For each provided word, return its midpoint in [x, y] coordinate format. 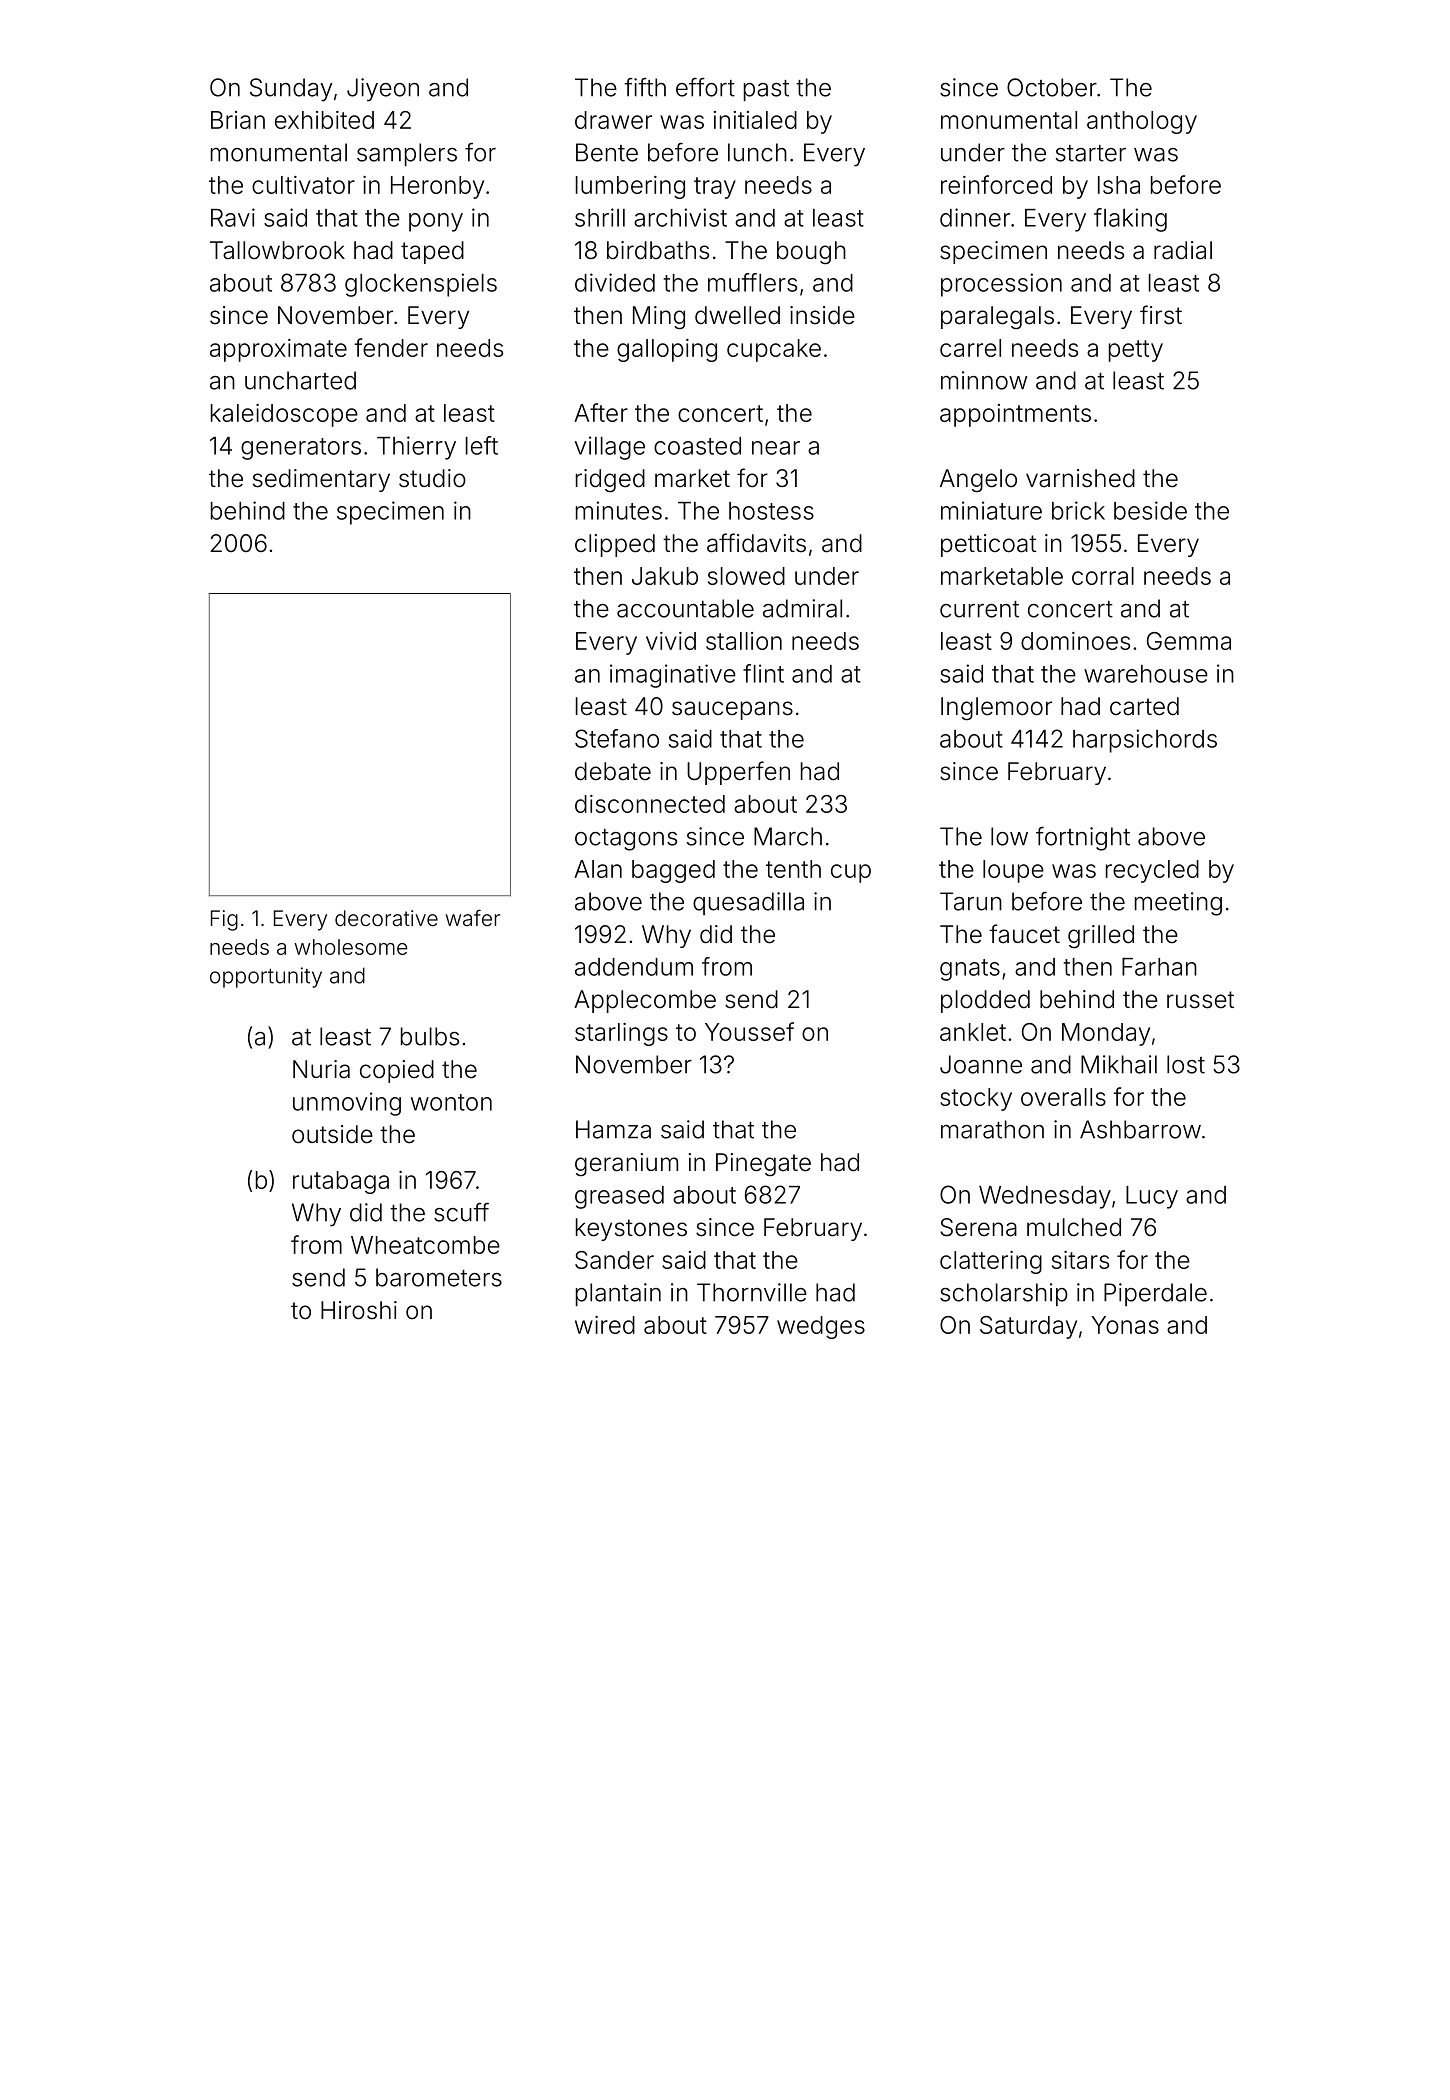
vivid [671, 641]
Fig [224, 920]
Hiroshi [359, 1310]
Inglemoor [996, 708]
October [1052, 87]
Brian [238, 120]
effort [705, 87]
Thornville [752, 1292]
